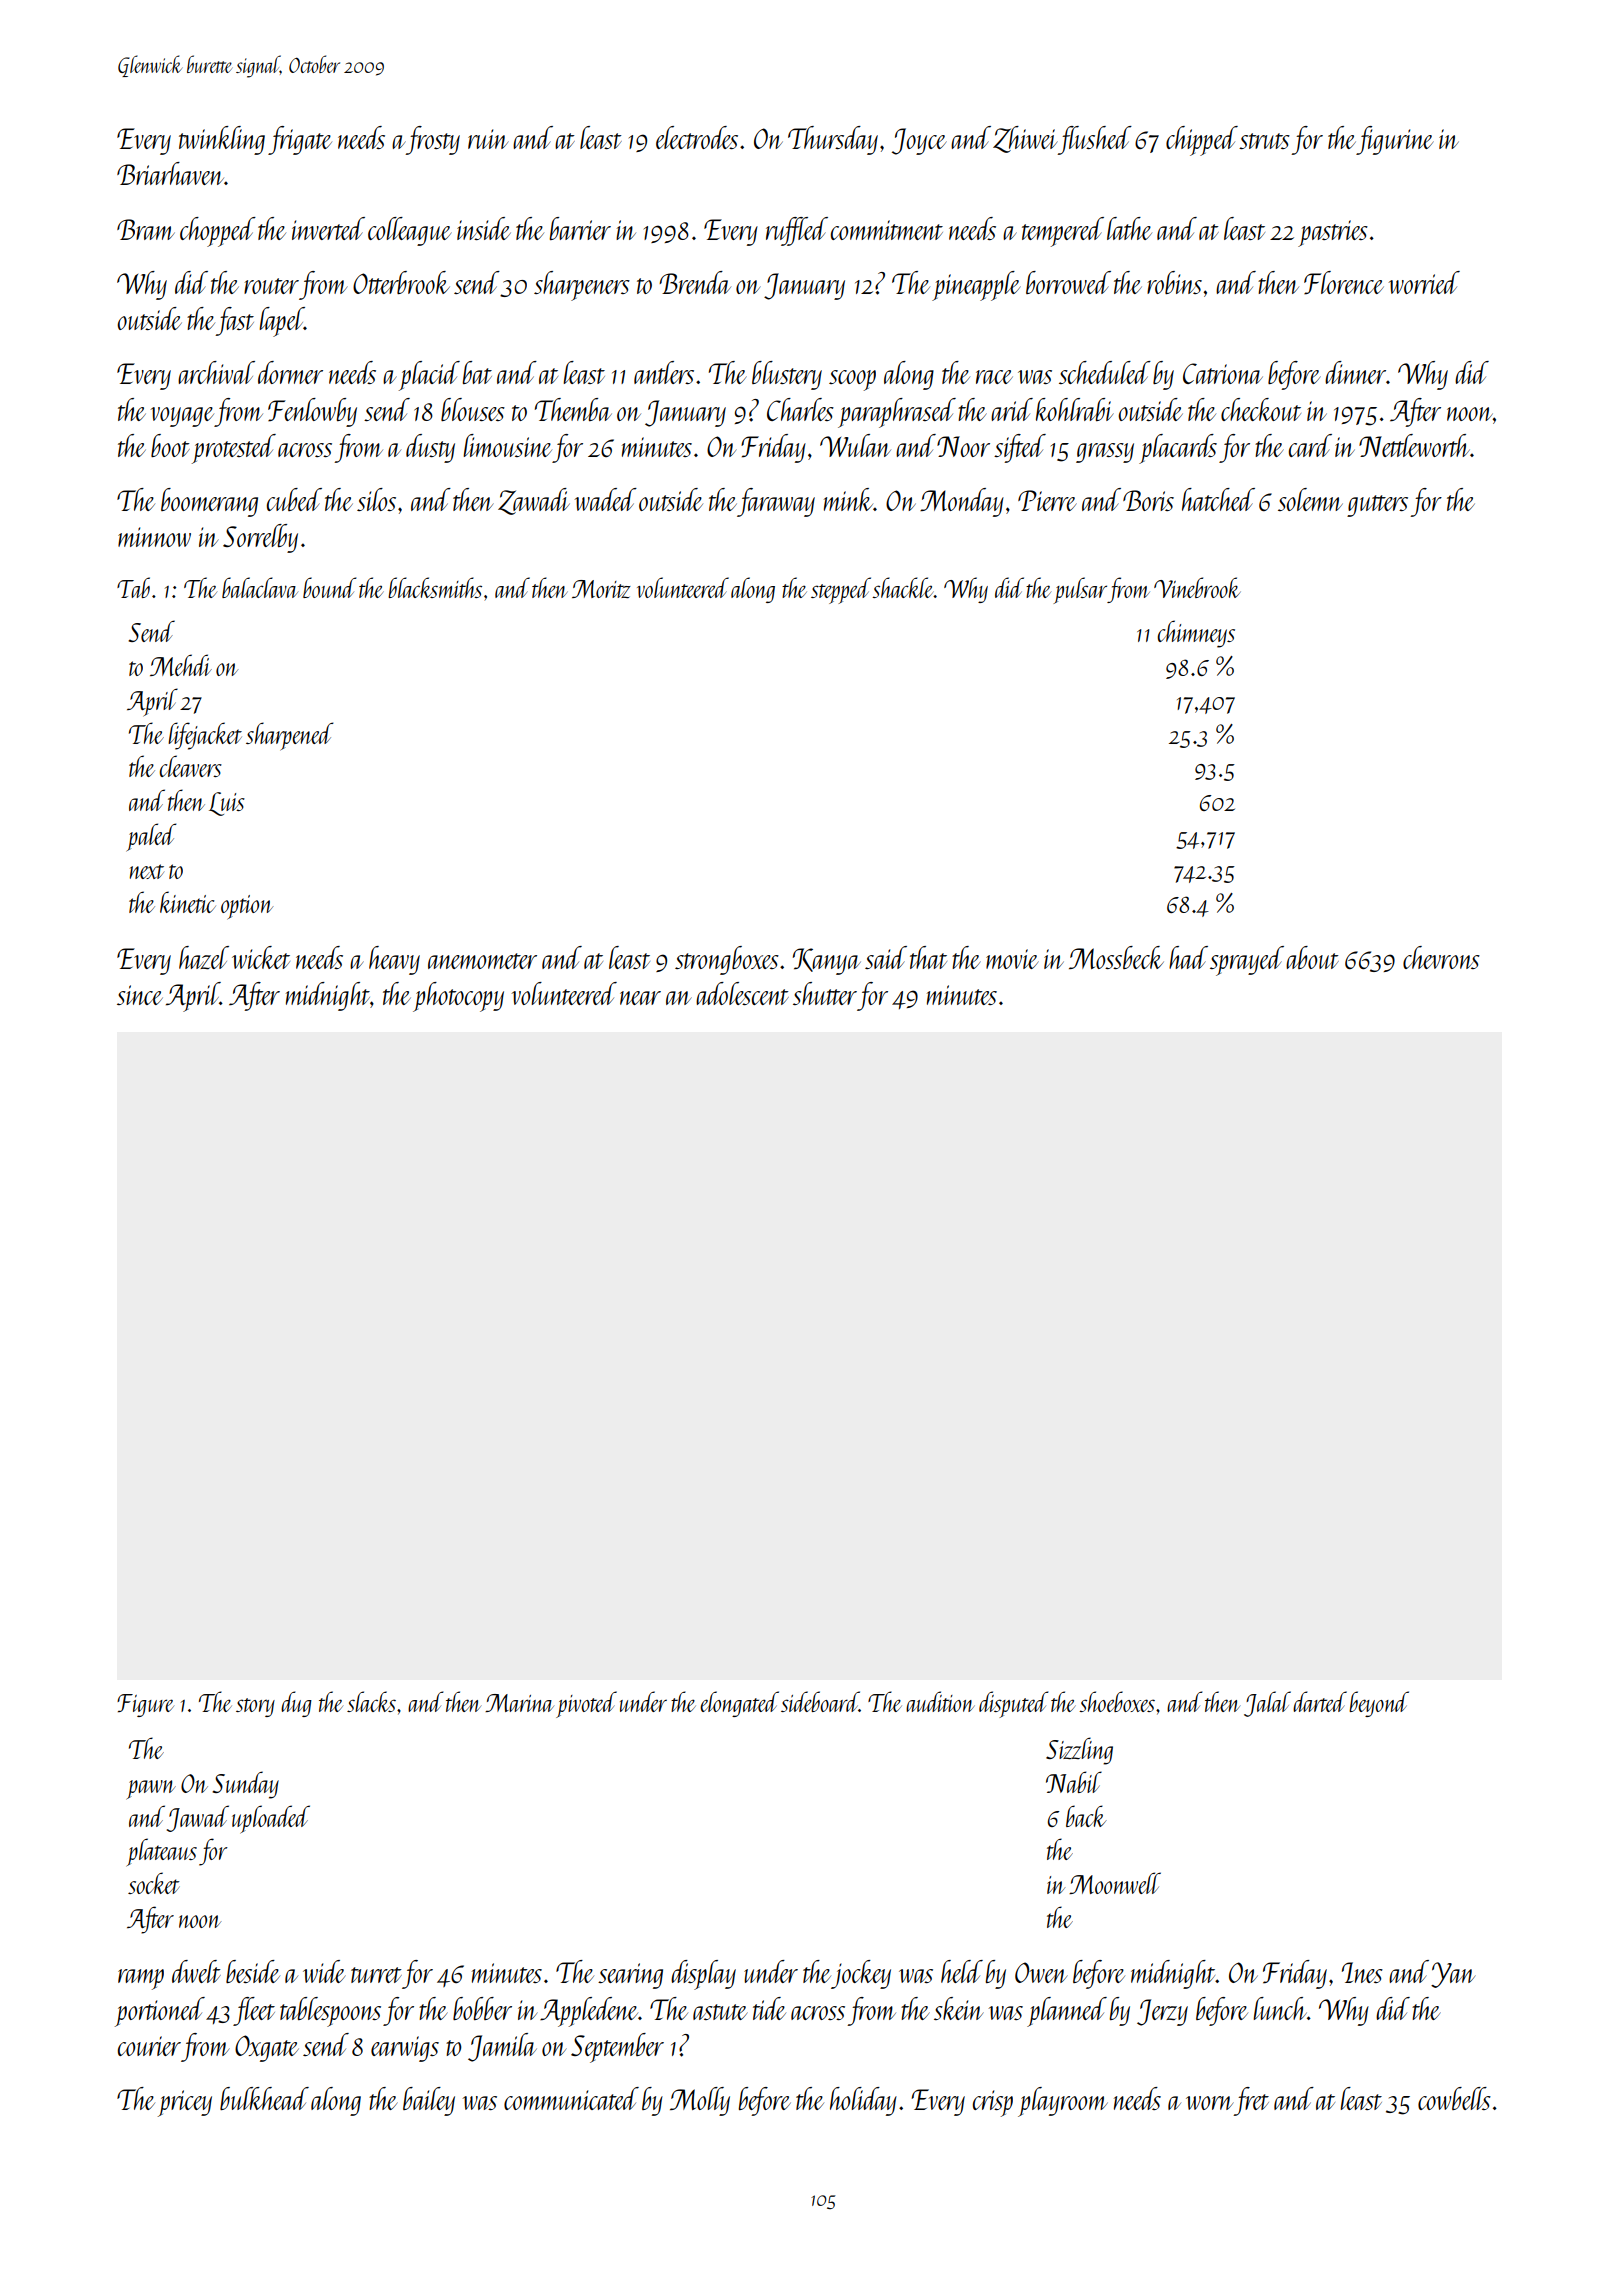  Describe the element at coordinates (1086, 1816) in the page. I see `back` at that location.
